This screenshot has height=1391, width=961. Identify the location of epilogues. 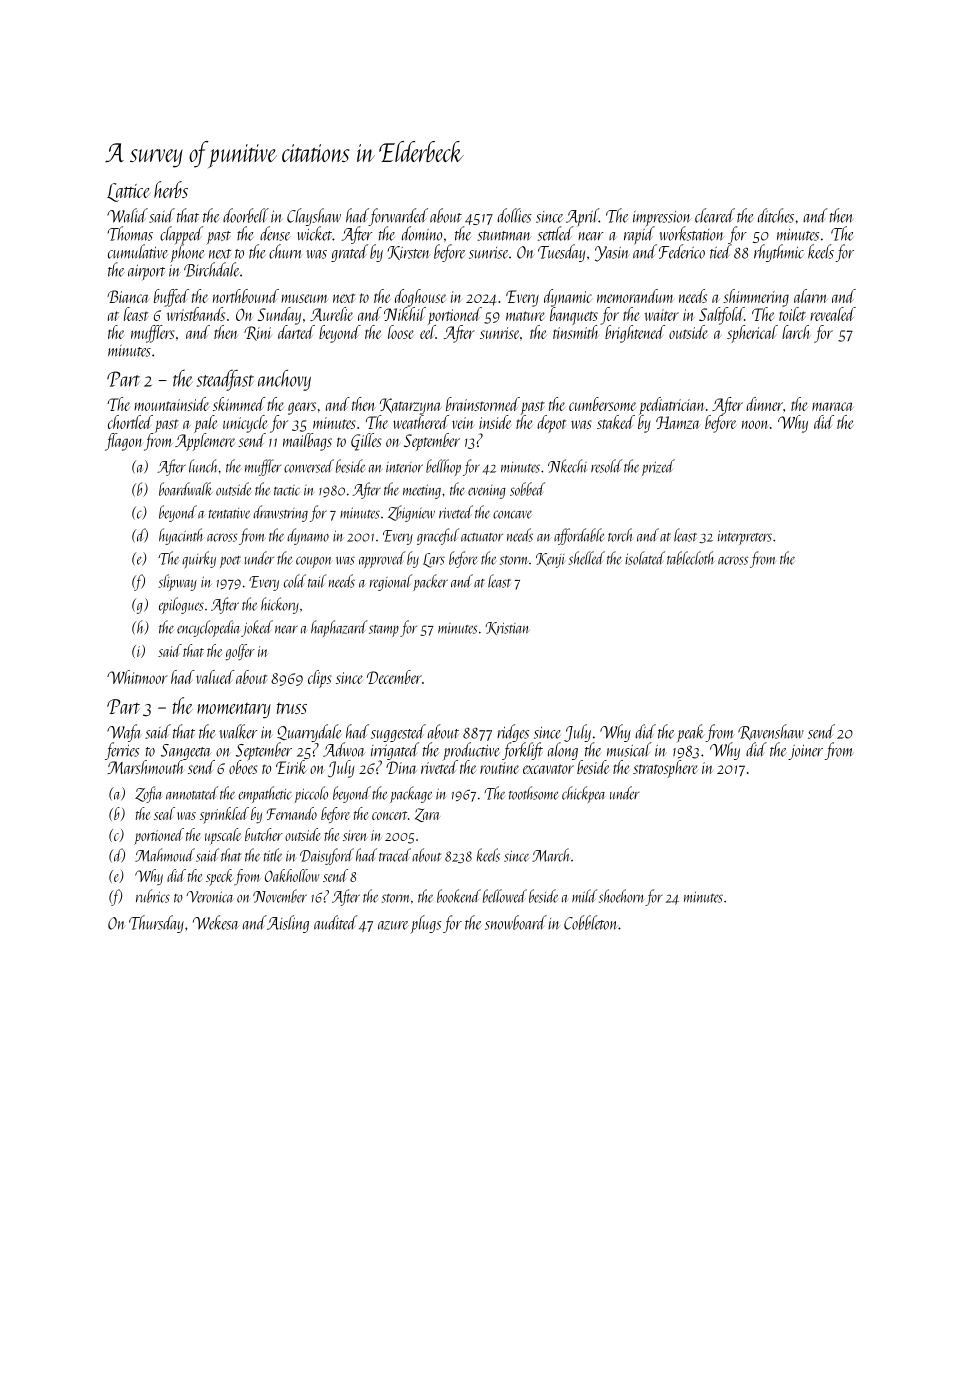
(181, 605).
